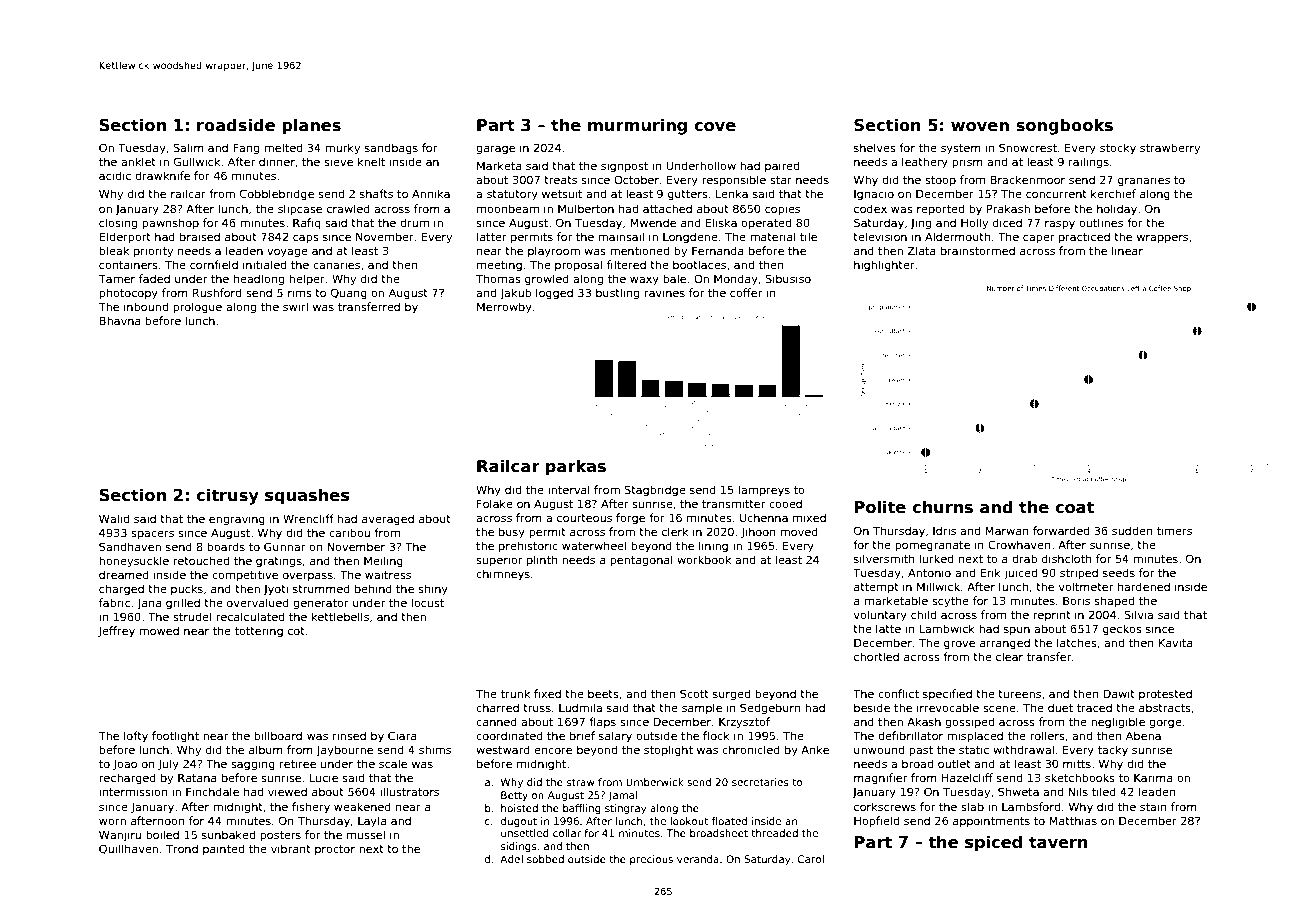 This screenshot has height=924, width=1308. Describe the element at coordinates (615, 737) in the screenshot. I see `salary` at that location.
